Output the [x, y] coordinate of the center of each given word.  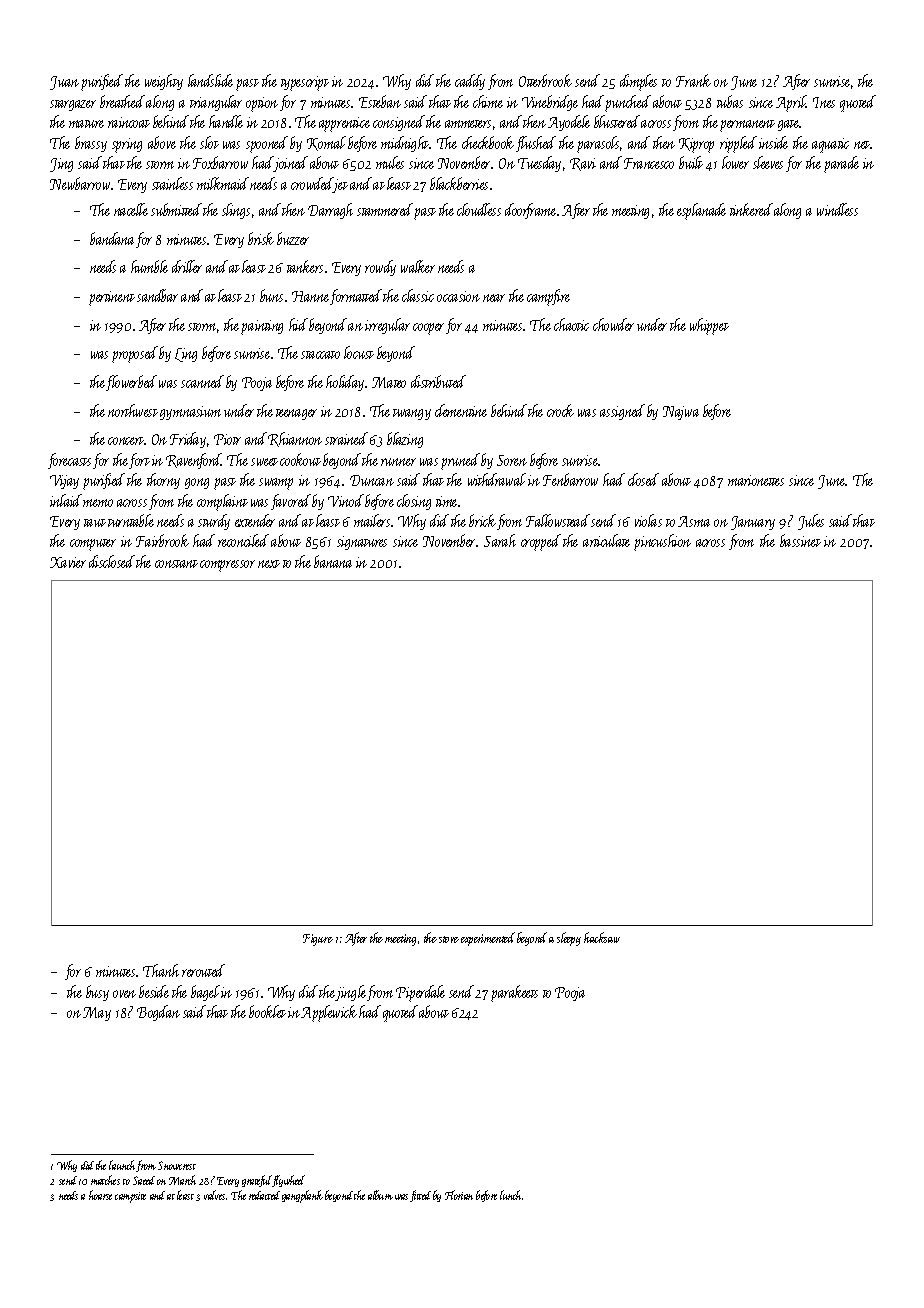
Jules [811, 522]
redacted [264, 1195]
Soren [512, 460]
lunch [511, 1195]
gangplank [302, 1196]
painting [262, 327]
